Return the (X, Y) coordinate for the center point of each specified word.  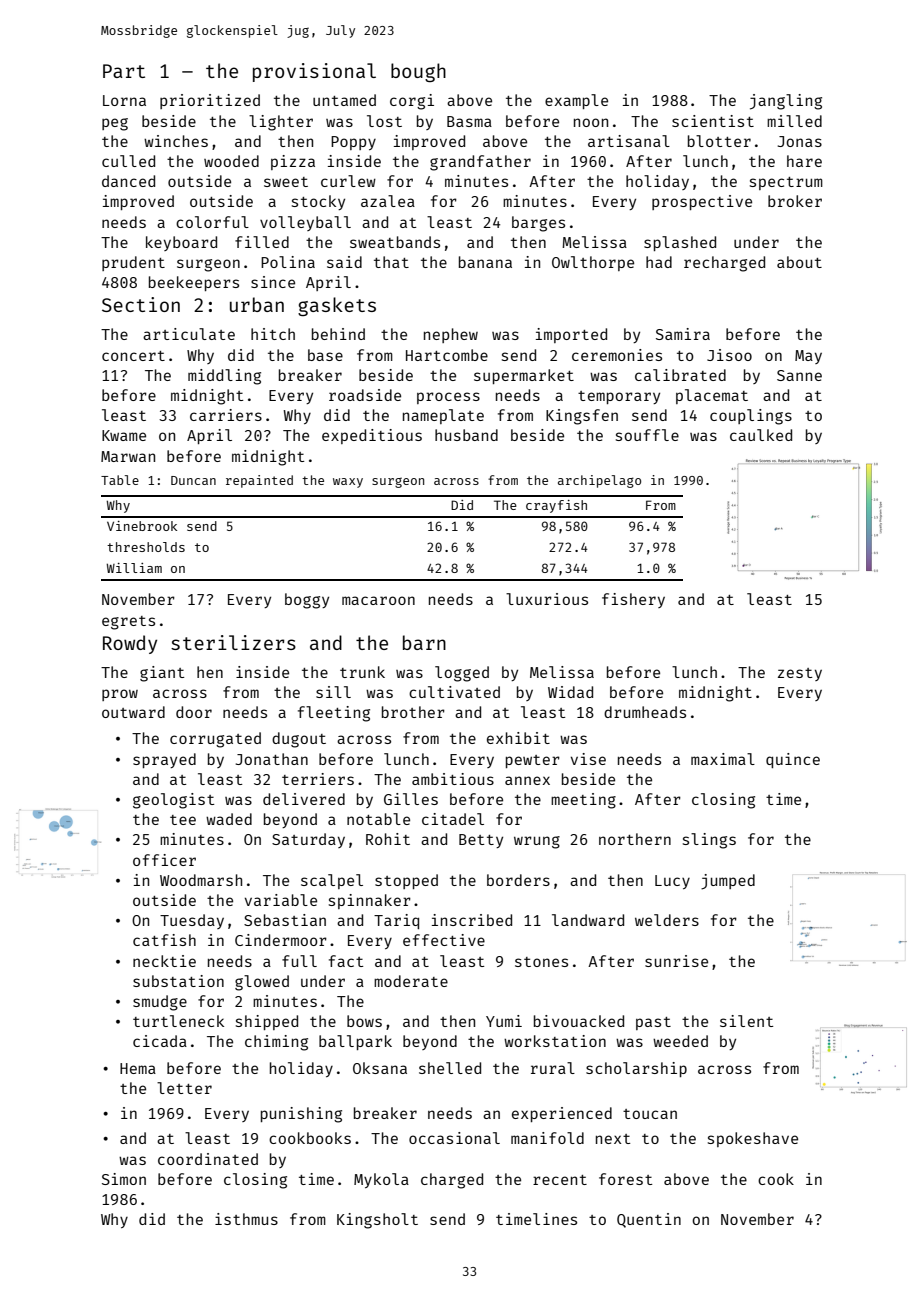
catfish (164, 940)
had (659, 262)
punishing (301, 1115)
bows (364, 1021)
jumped (728, 882)
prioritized (210, 101)
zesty (800, 674)
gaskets (337, 306)
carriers (226, 415)
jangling (786, 102)
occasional (454, 1138)
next (613, 1139)
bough (418, 72)
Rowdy (130, 644)
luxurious (547, 599)
